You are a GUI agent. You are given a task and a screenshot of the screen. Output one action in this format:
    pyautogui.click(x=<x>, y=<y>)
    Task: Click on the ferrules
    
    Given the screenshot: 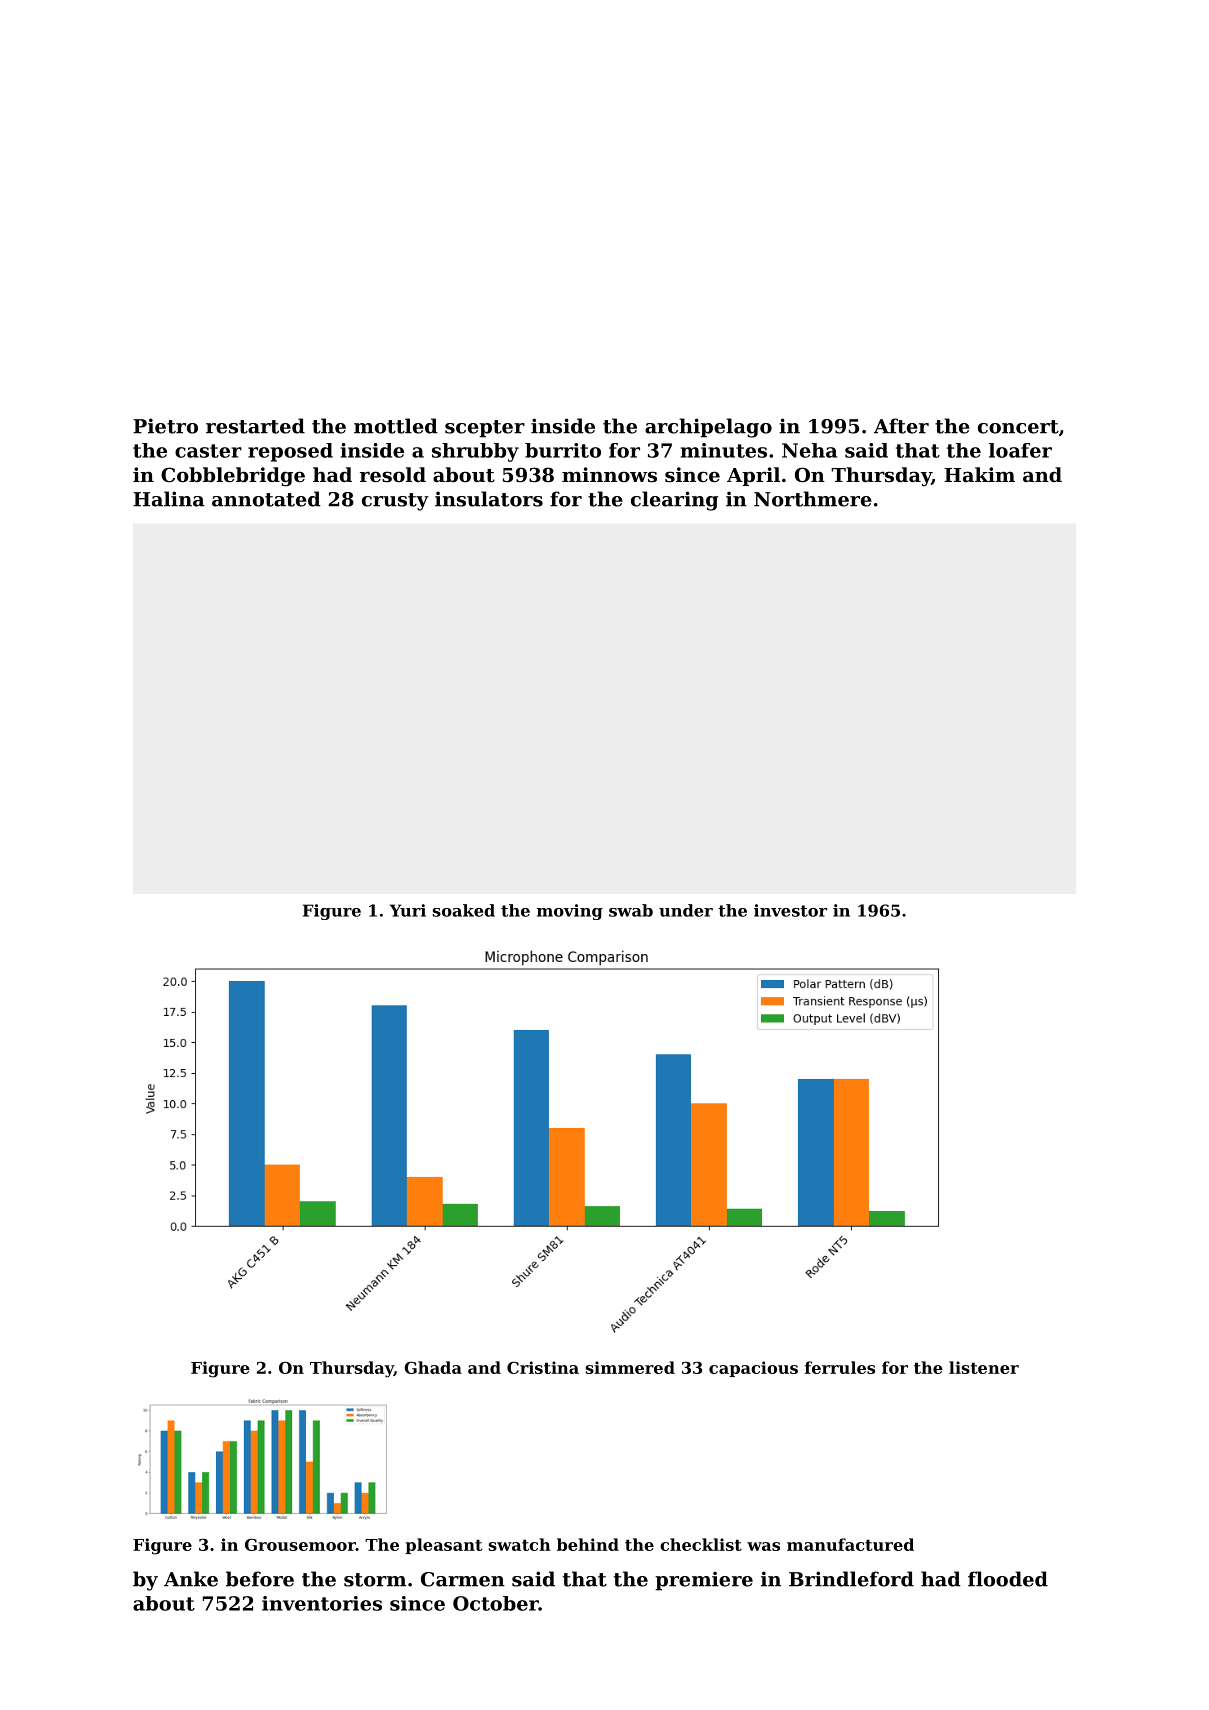 What is the action you would take?
    pyautogui.click(x=840, y=1367)
